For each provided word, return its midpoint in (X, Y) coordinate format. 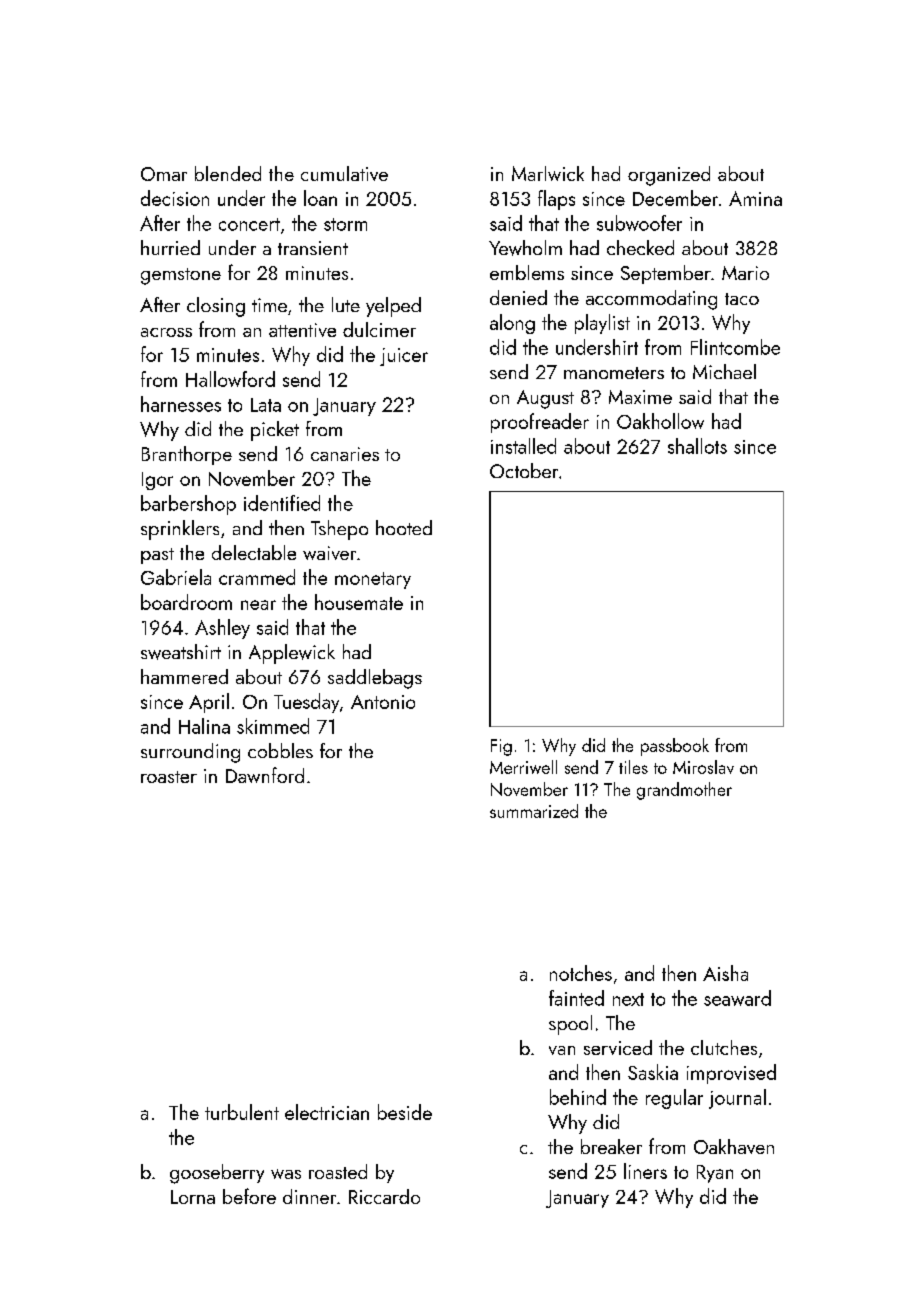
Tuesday (306, 703)
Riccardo (384, 1196)
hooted (404, 527)
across (166, 332)
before (249, 1196)
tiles (633, 767)
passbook (675, 747)
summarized (534, 811)
